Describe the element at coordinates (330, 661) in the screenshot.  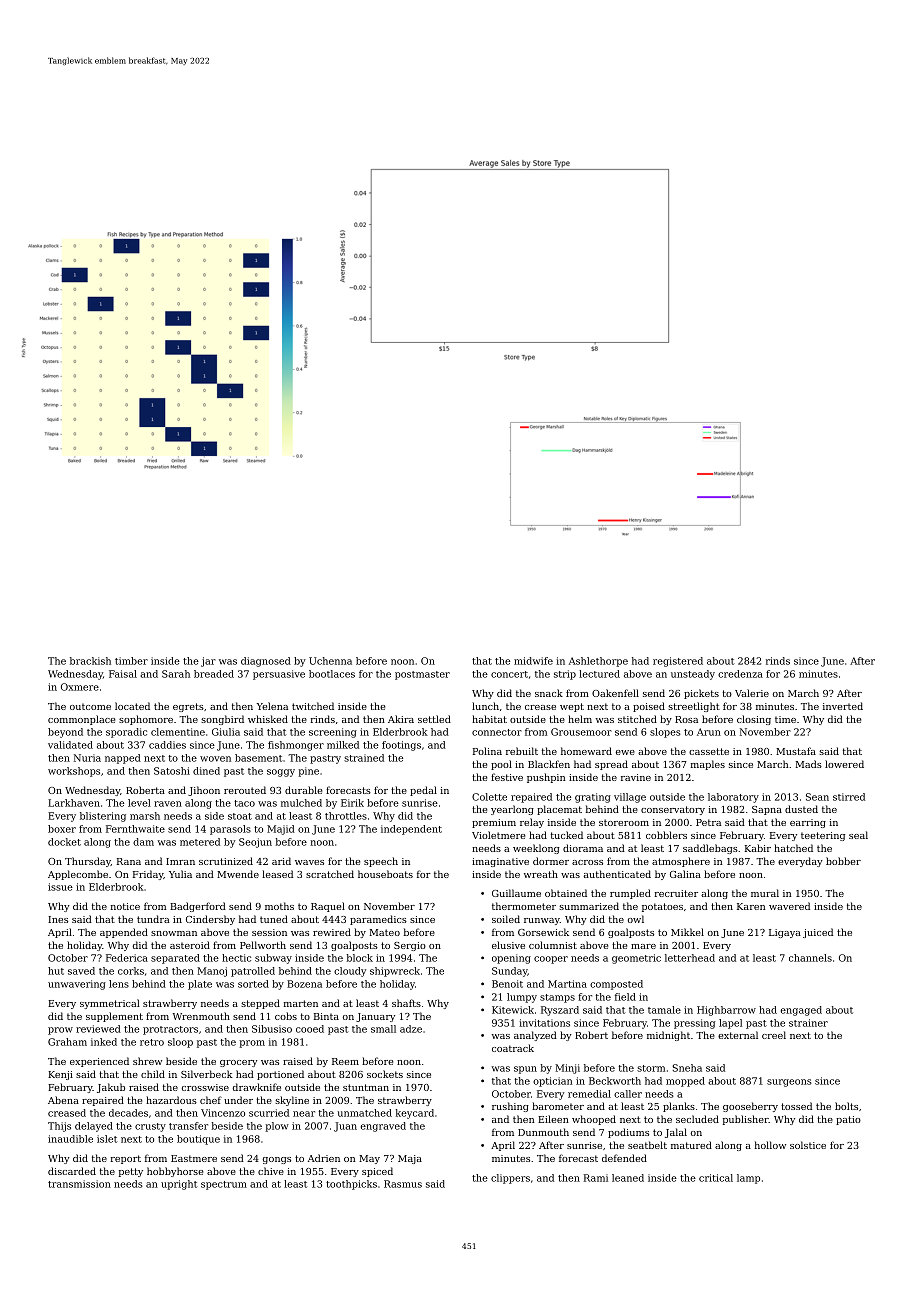
I see `Uchenna` at that location.
